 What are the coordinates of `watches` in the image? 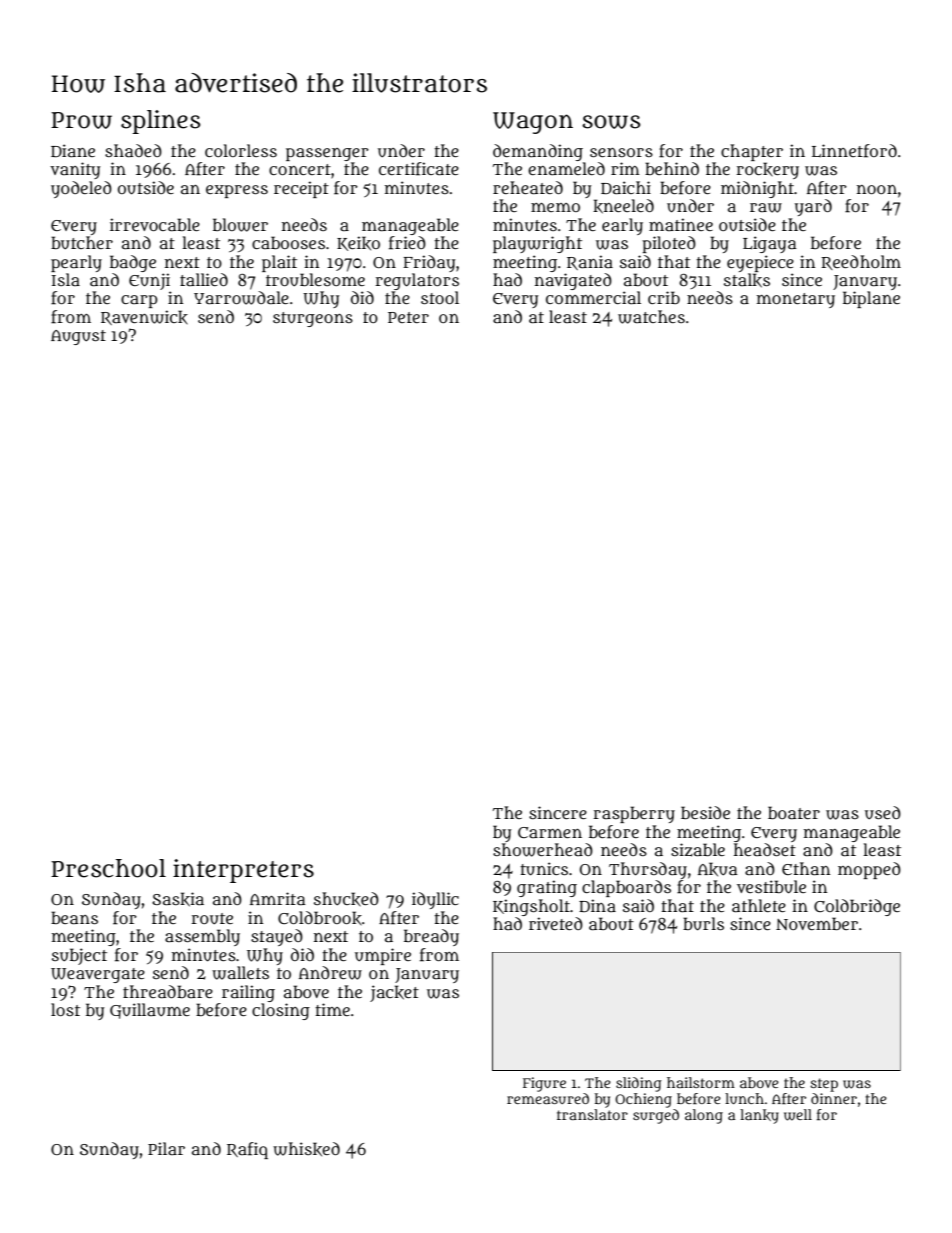 It's located at (651, 317).
